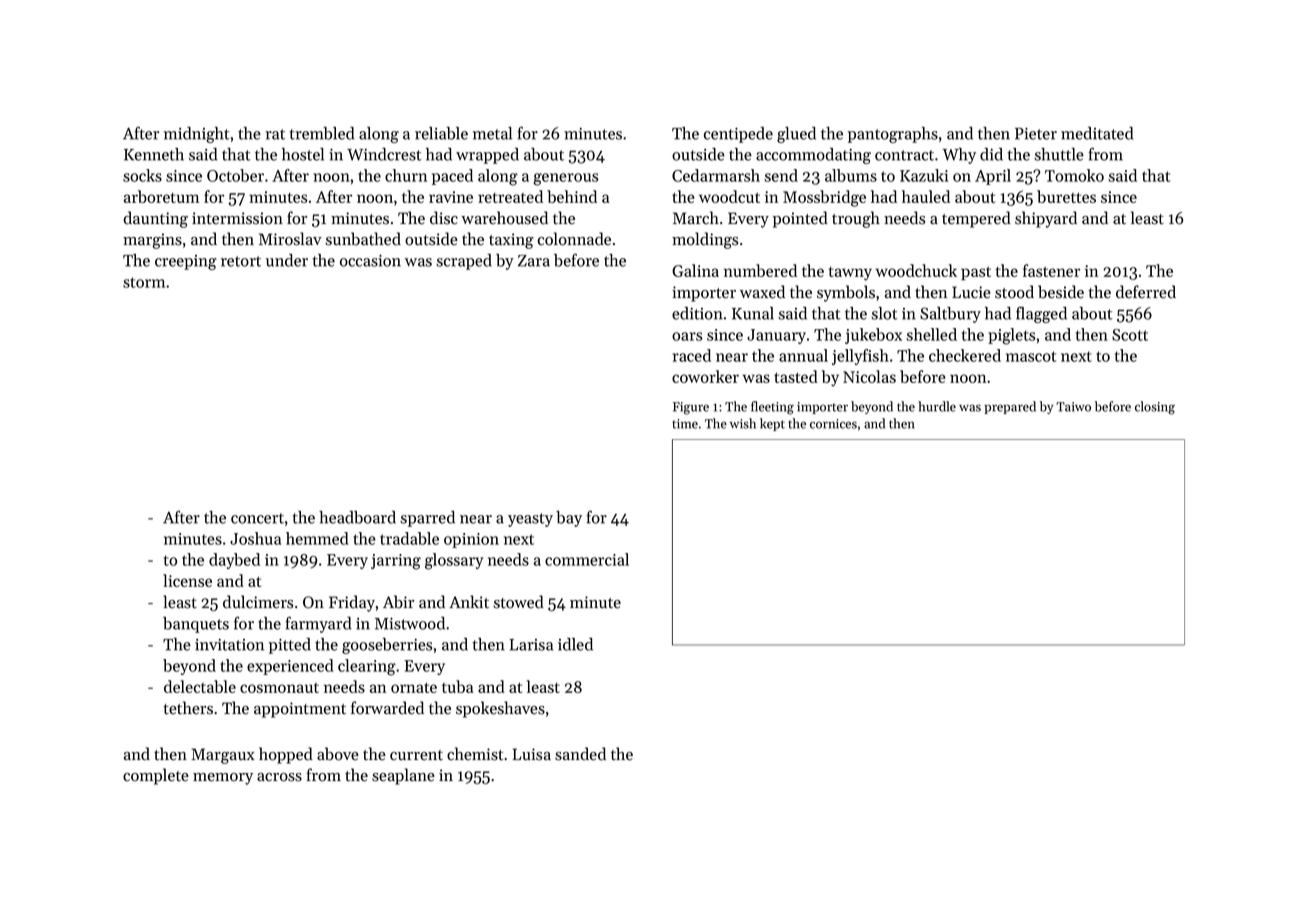 The image size is (1308, 924). What do you see at coordinates (396, 562) in the document?
I see `jarring` at bounding box center [396, 562].
